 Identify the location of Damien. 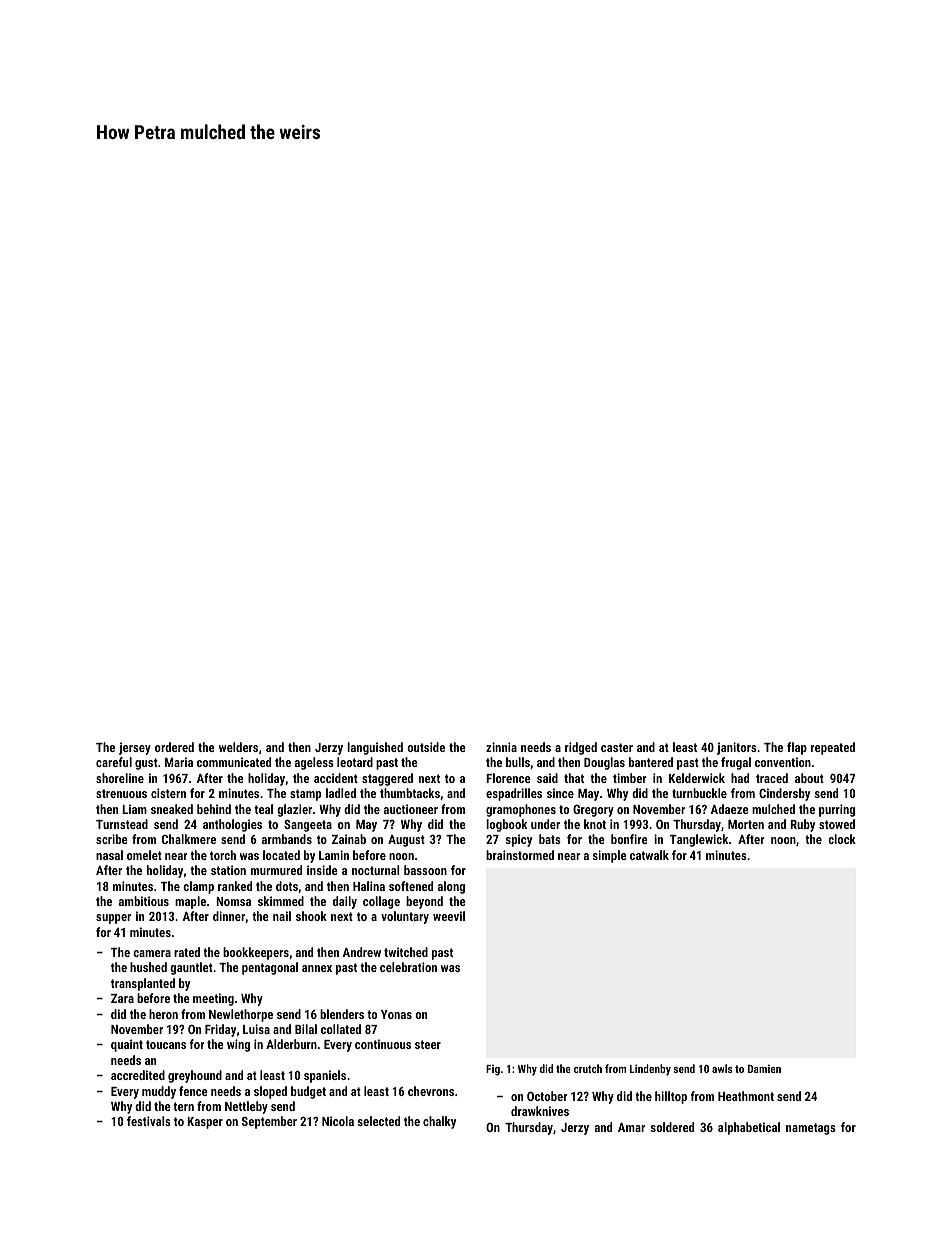
(764, 1068).
